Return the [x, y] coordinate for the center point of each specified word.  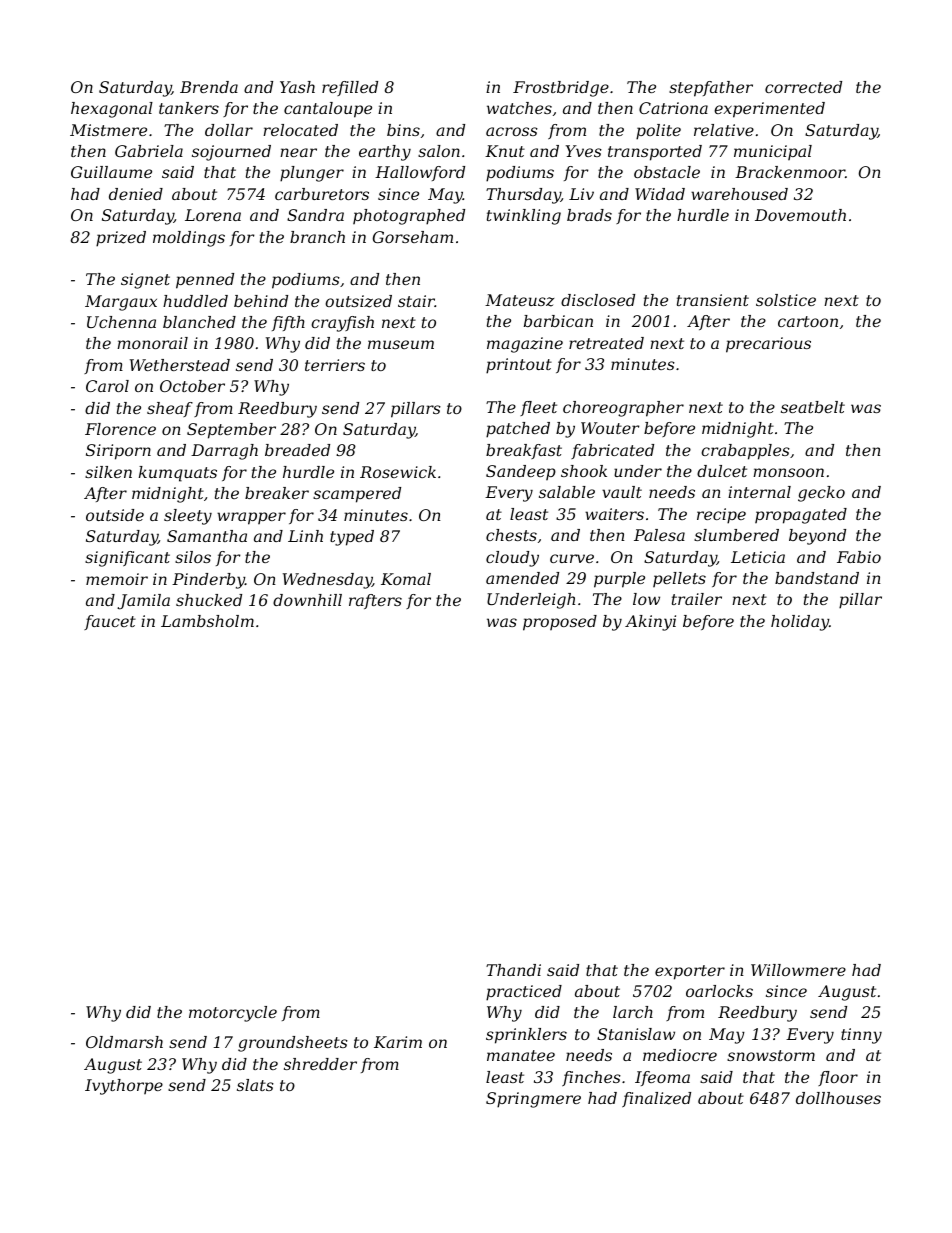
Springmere [533, 1100]
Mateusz [519, 300]
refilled [350, 88]
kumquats [178, 474]
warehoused [739, 194]
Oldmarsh [124, 1042]
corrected [803, 87]
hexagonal [112, 110]
